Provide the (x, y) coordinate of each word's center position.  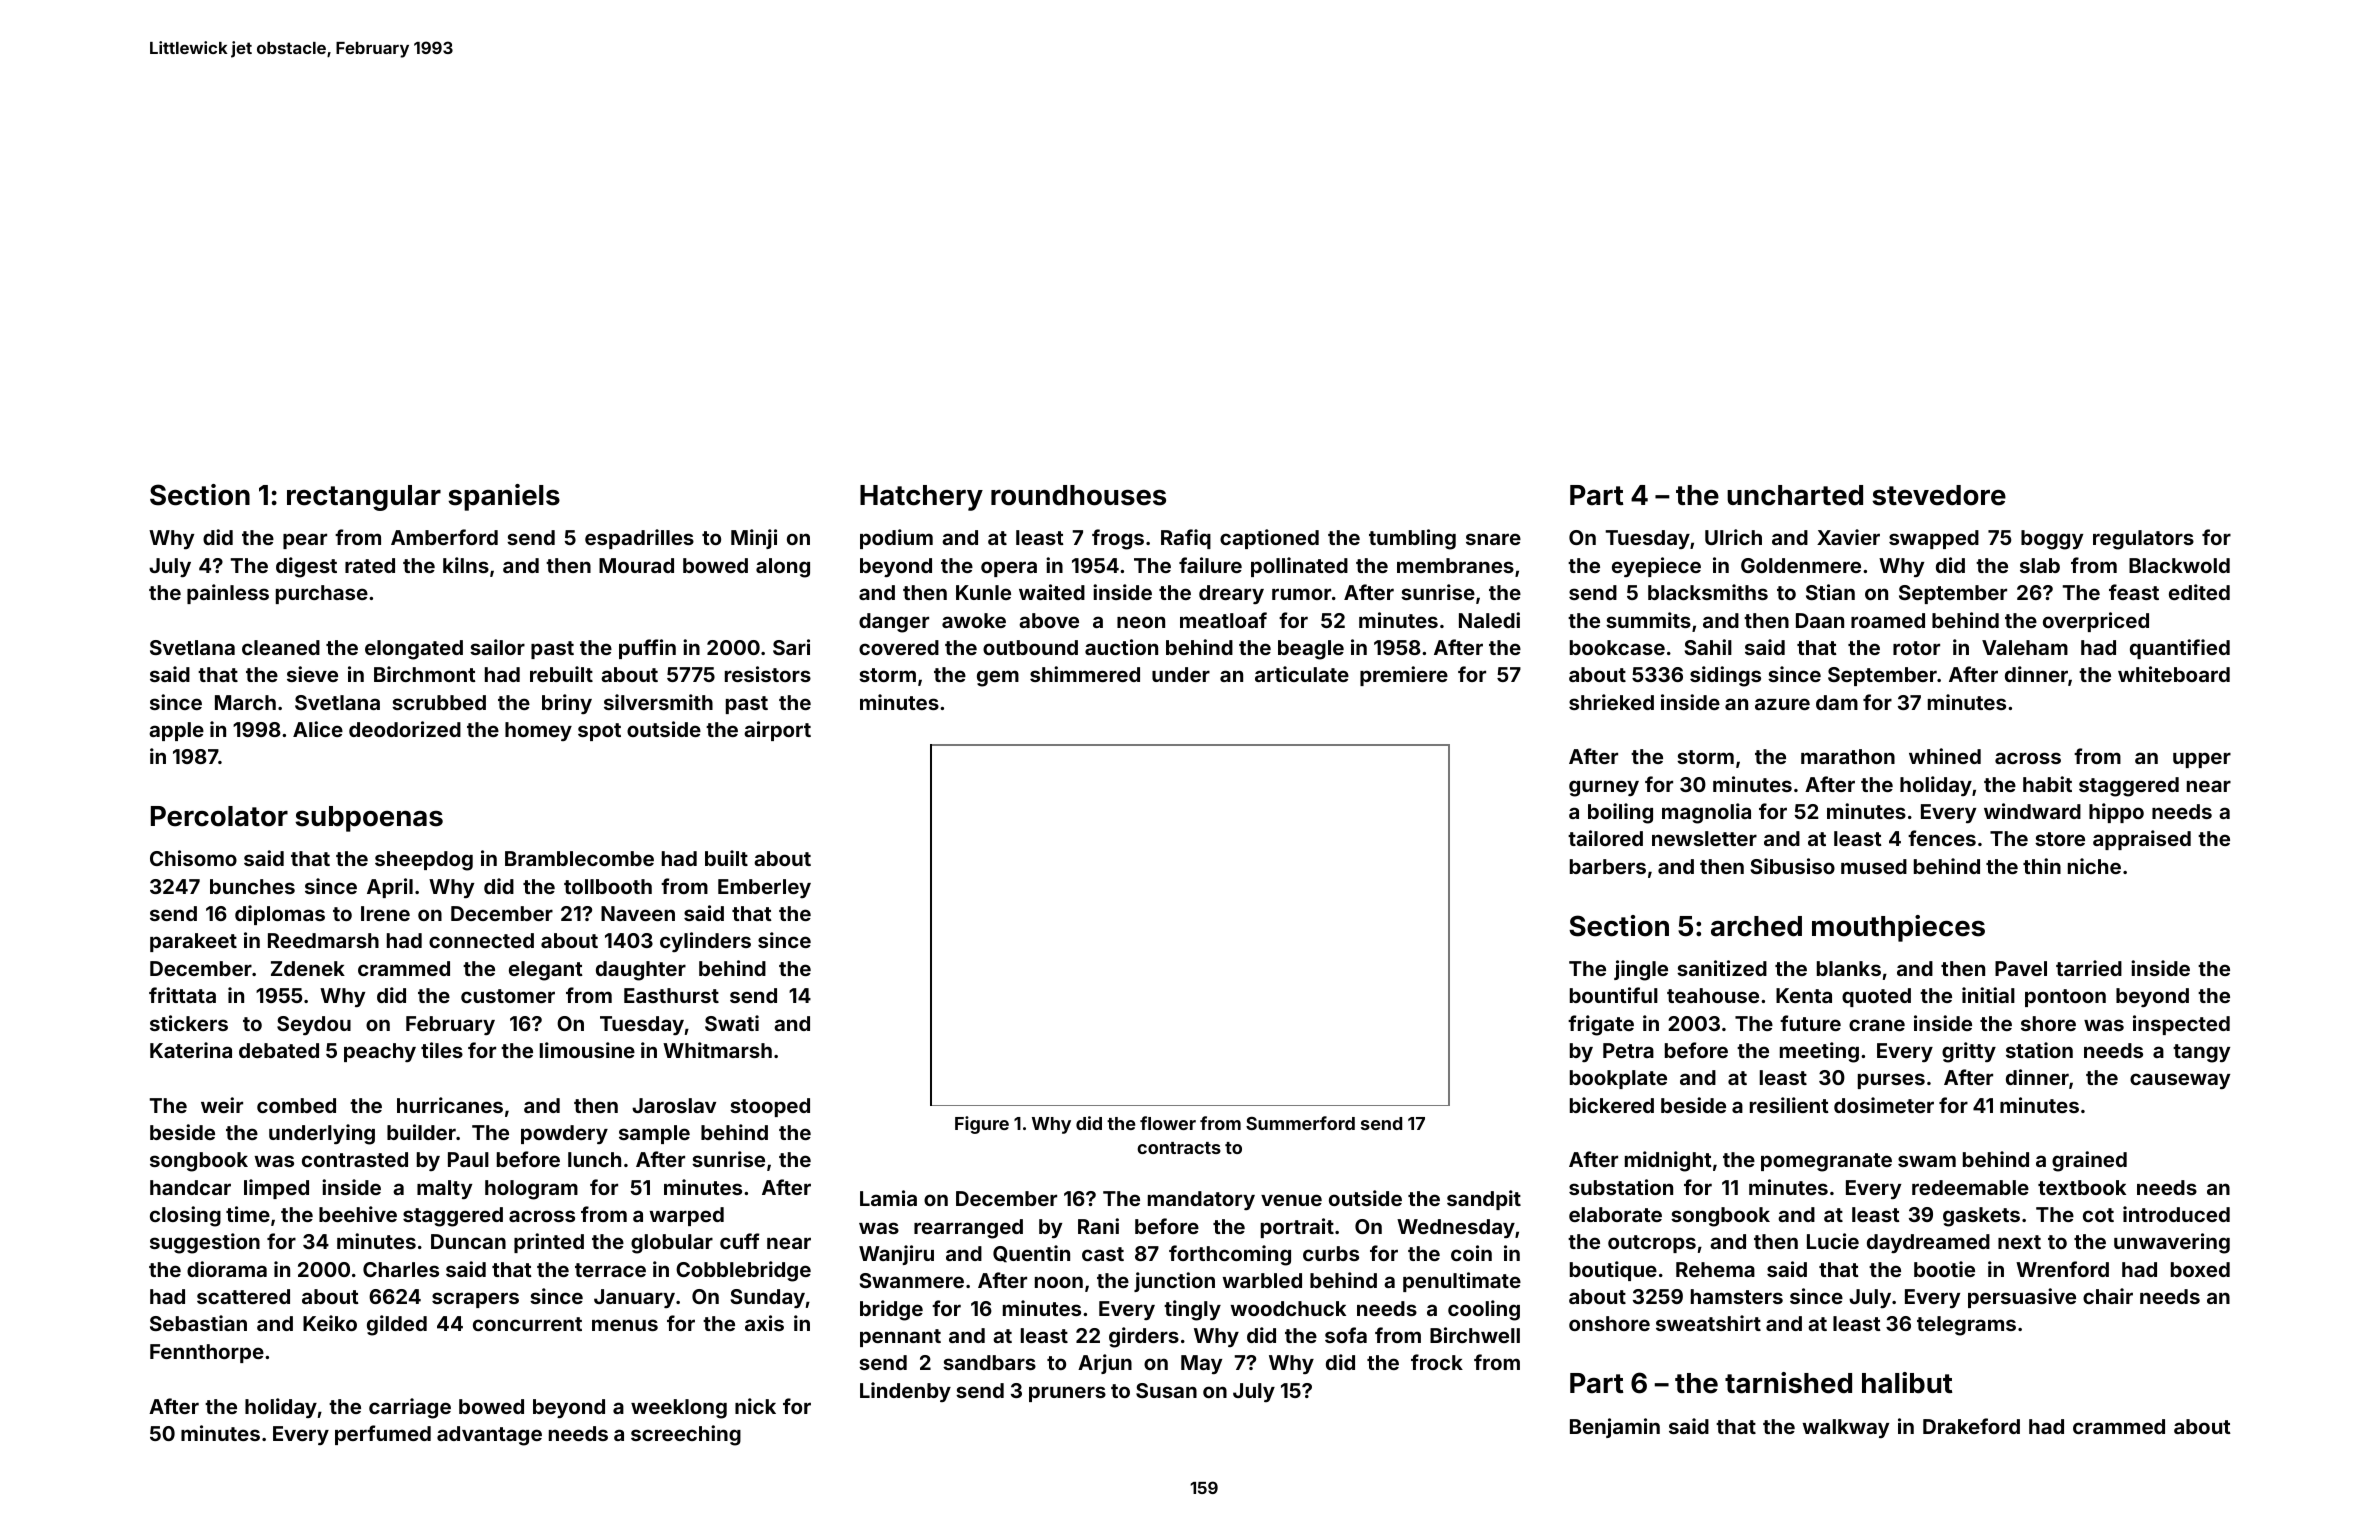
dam (1837, 702)
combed (296, 1105)
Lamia (888, 1198)
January (634, 1298)
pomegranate (1826, 1162)
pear (305, 541)
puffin (647, 649)
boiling (1620, 813)
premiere (1404, 676)
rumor (1301, 594)
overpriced (2096, 622)
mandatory (1201, 1200)
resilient (1789, 1105)
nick (755, 1406)
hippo (2116, 813)
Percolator (219, 816)
